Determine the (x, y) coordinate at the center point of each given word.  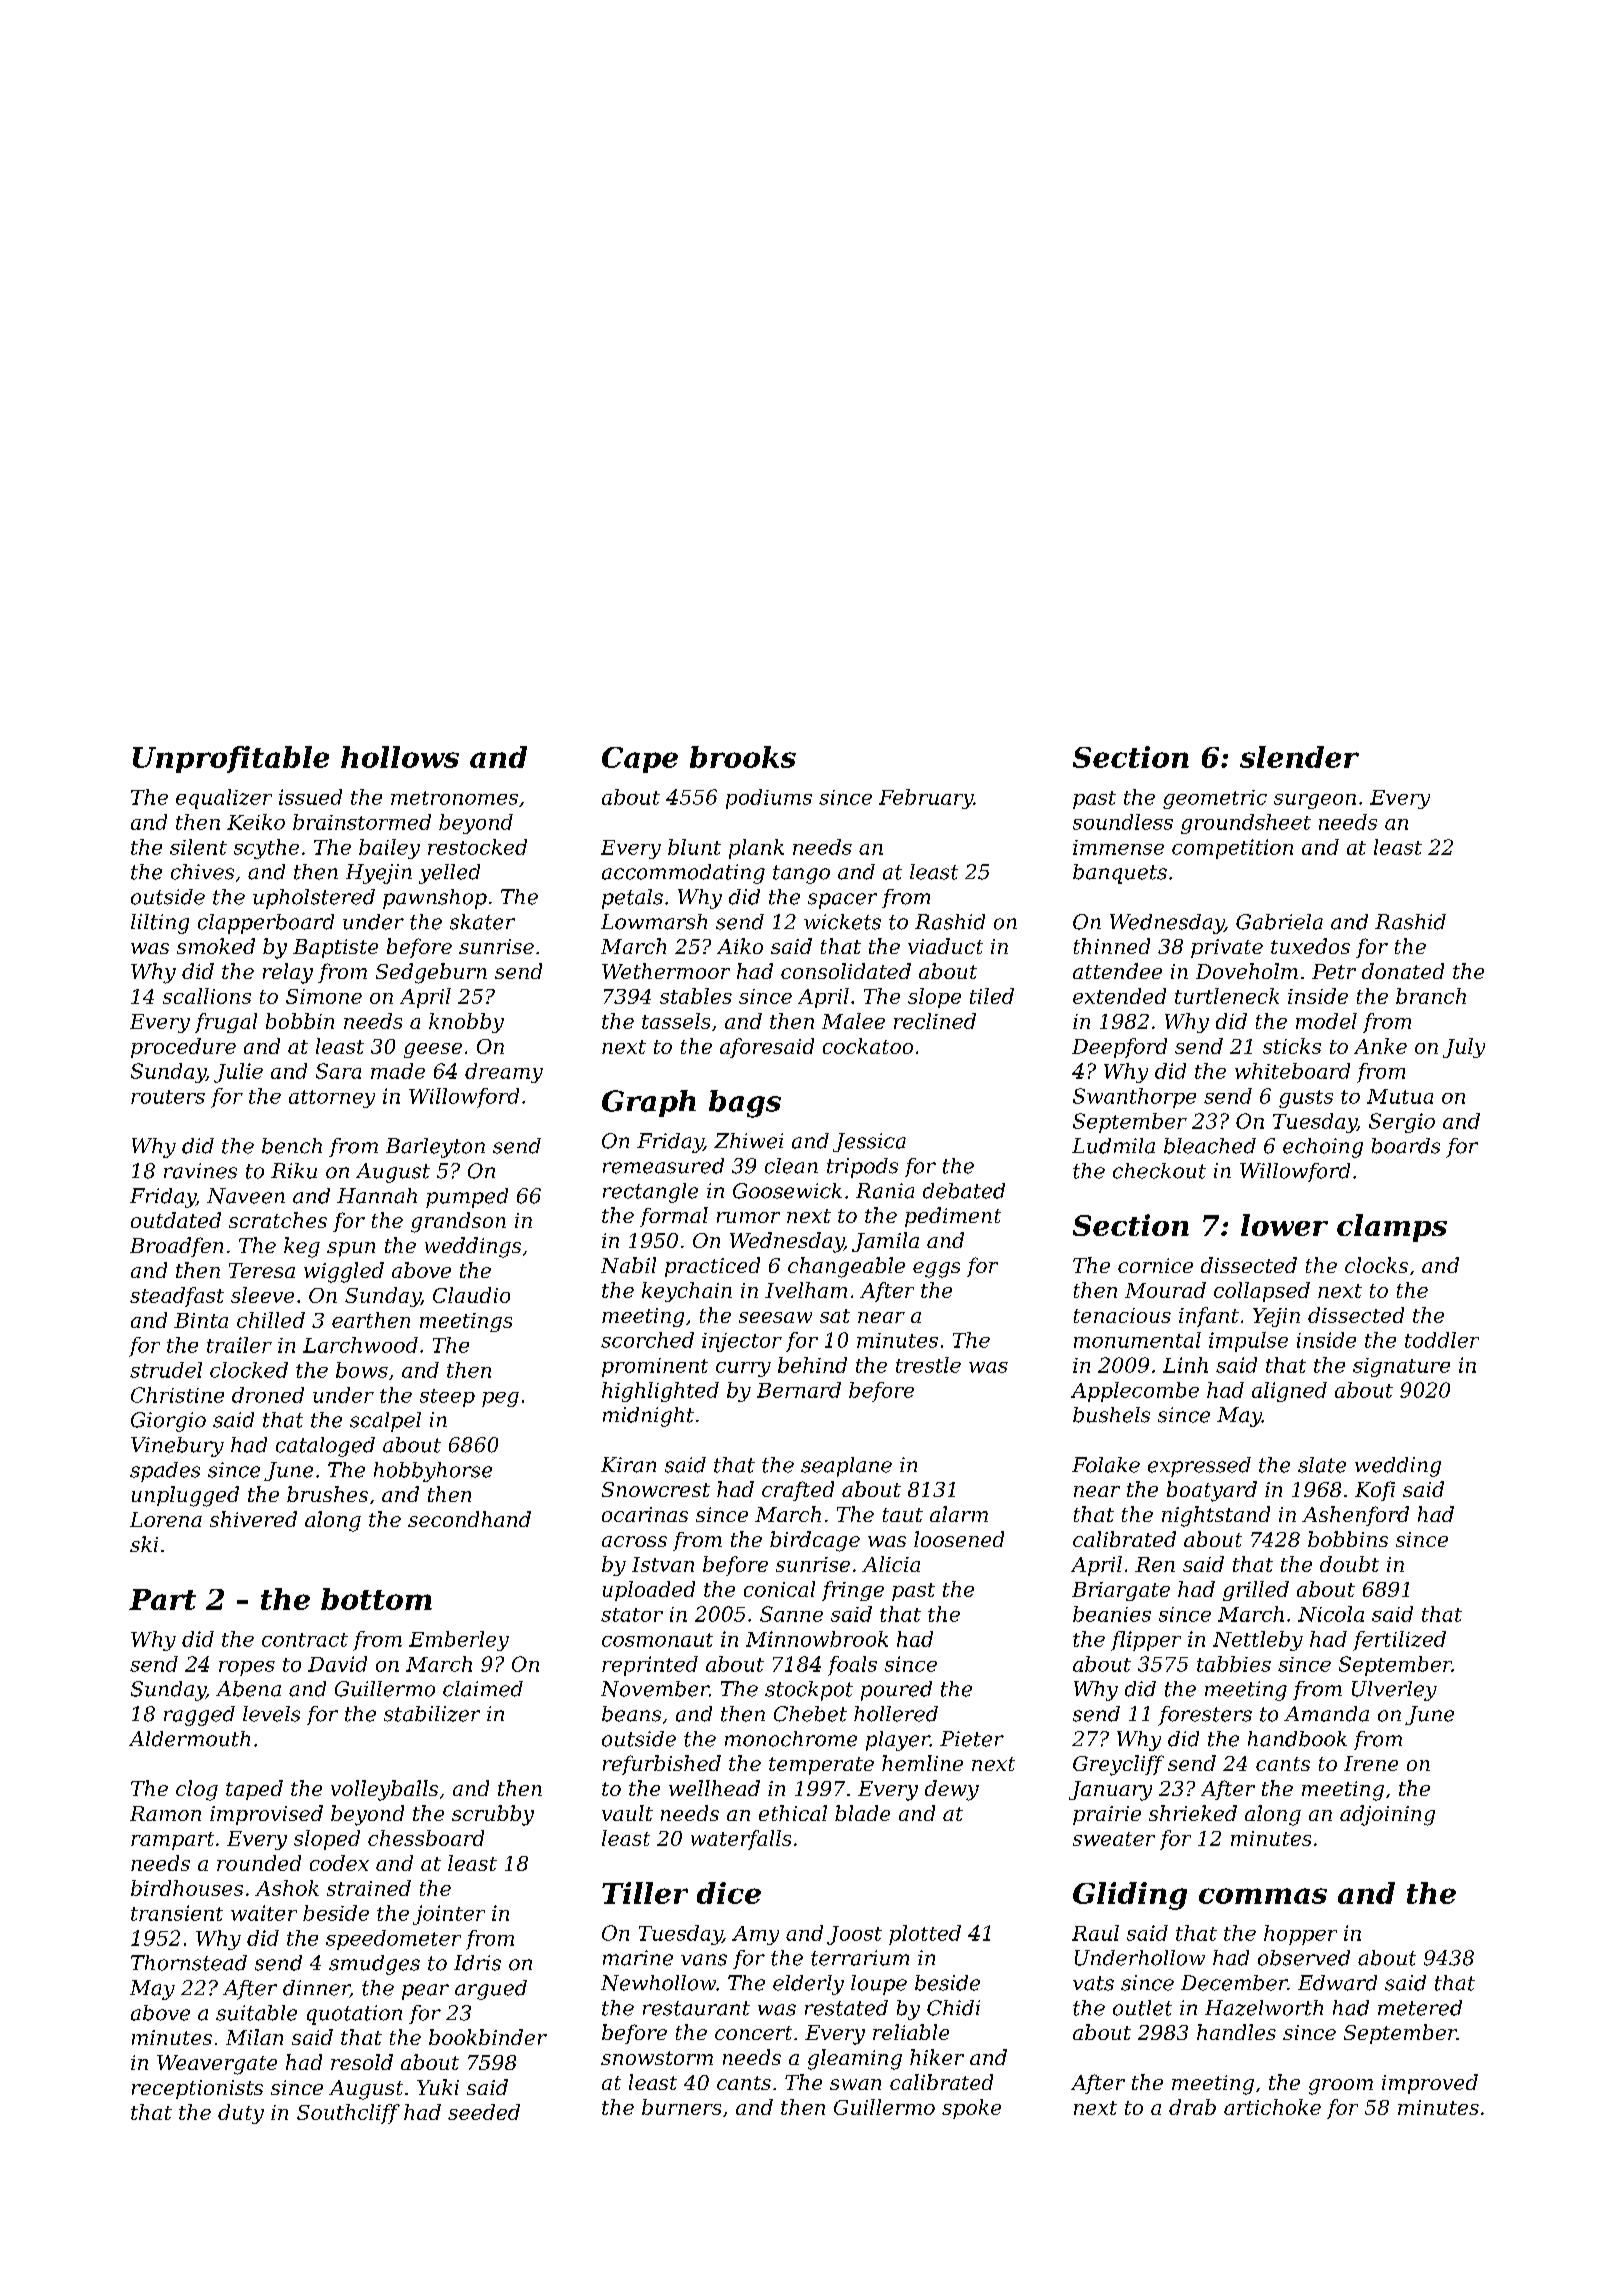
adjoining (1387, 1815)
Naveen (246, 1196)
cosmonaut (657, 1640)
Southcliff (348, 2114)
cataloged (325, 1447)
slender (1299, 757)
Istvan (663, 1564)
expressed (1199, 1467)
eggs (936, 1270)
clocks (1376, 1265)
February (926, 799)
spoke (971, 2109)
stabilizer (432, 1714)
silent (198, 847)
